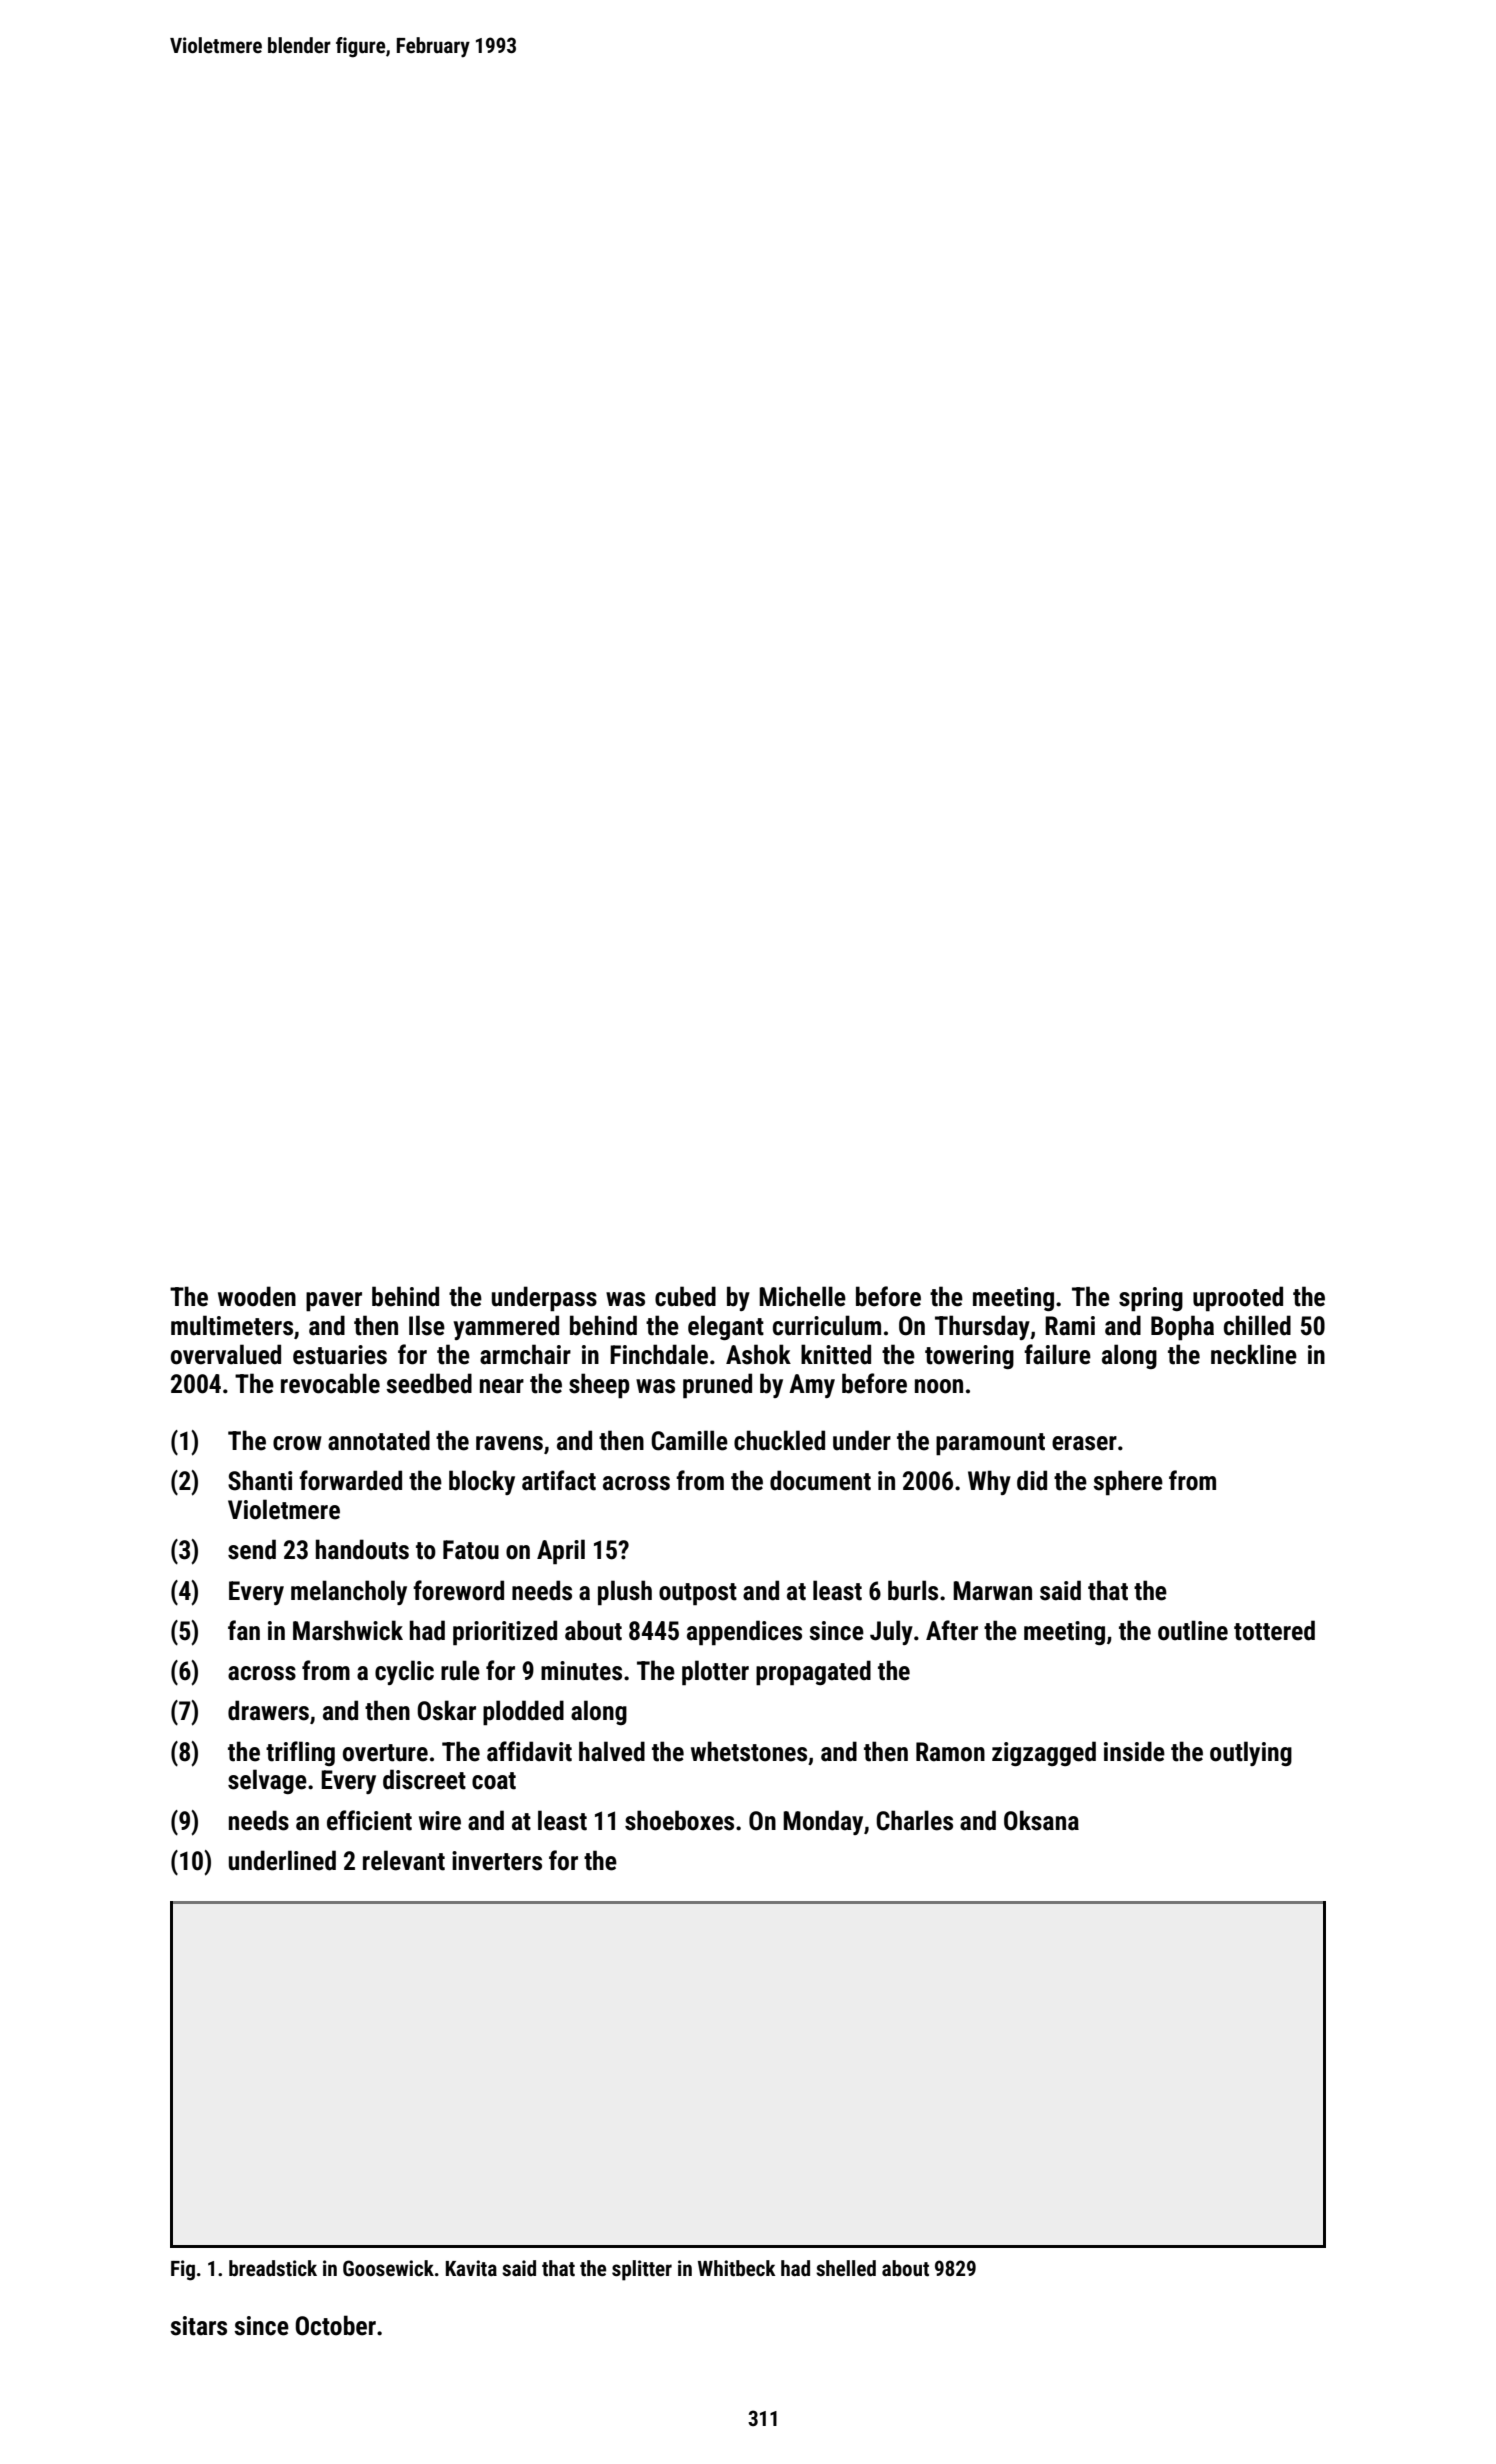  Describe the element at coordinates (273, 2268) in the document. I see `breadstick` at that location.
